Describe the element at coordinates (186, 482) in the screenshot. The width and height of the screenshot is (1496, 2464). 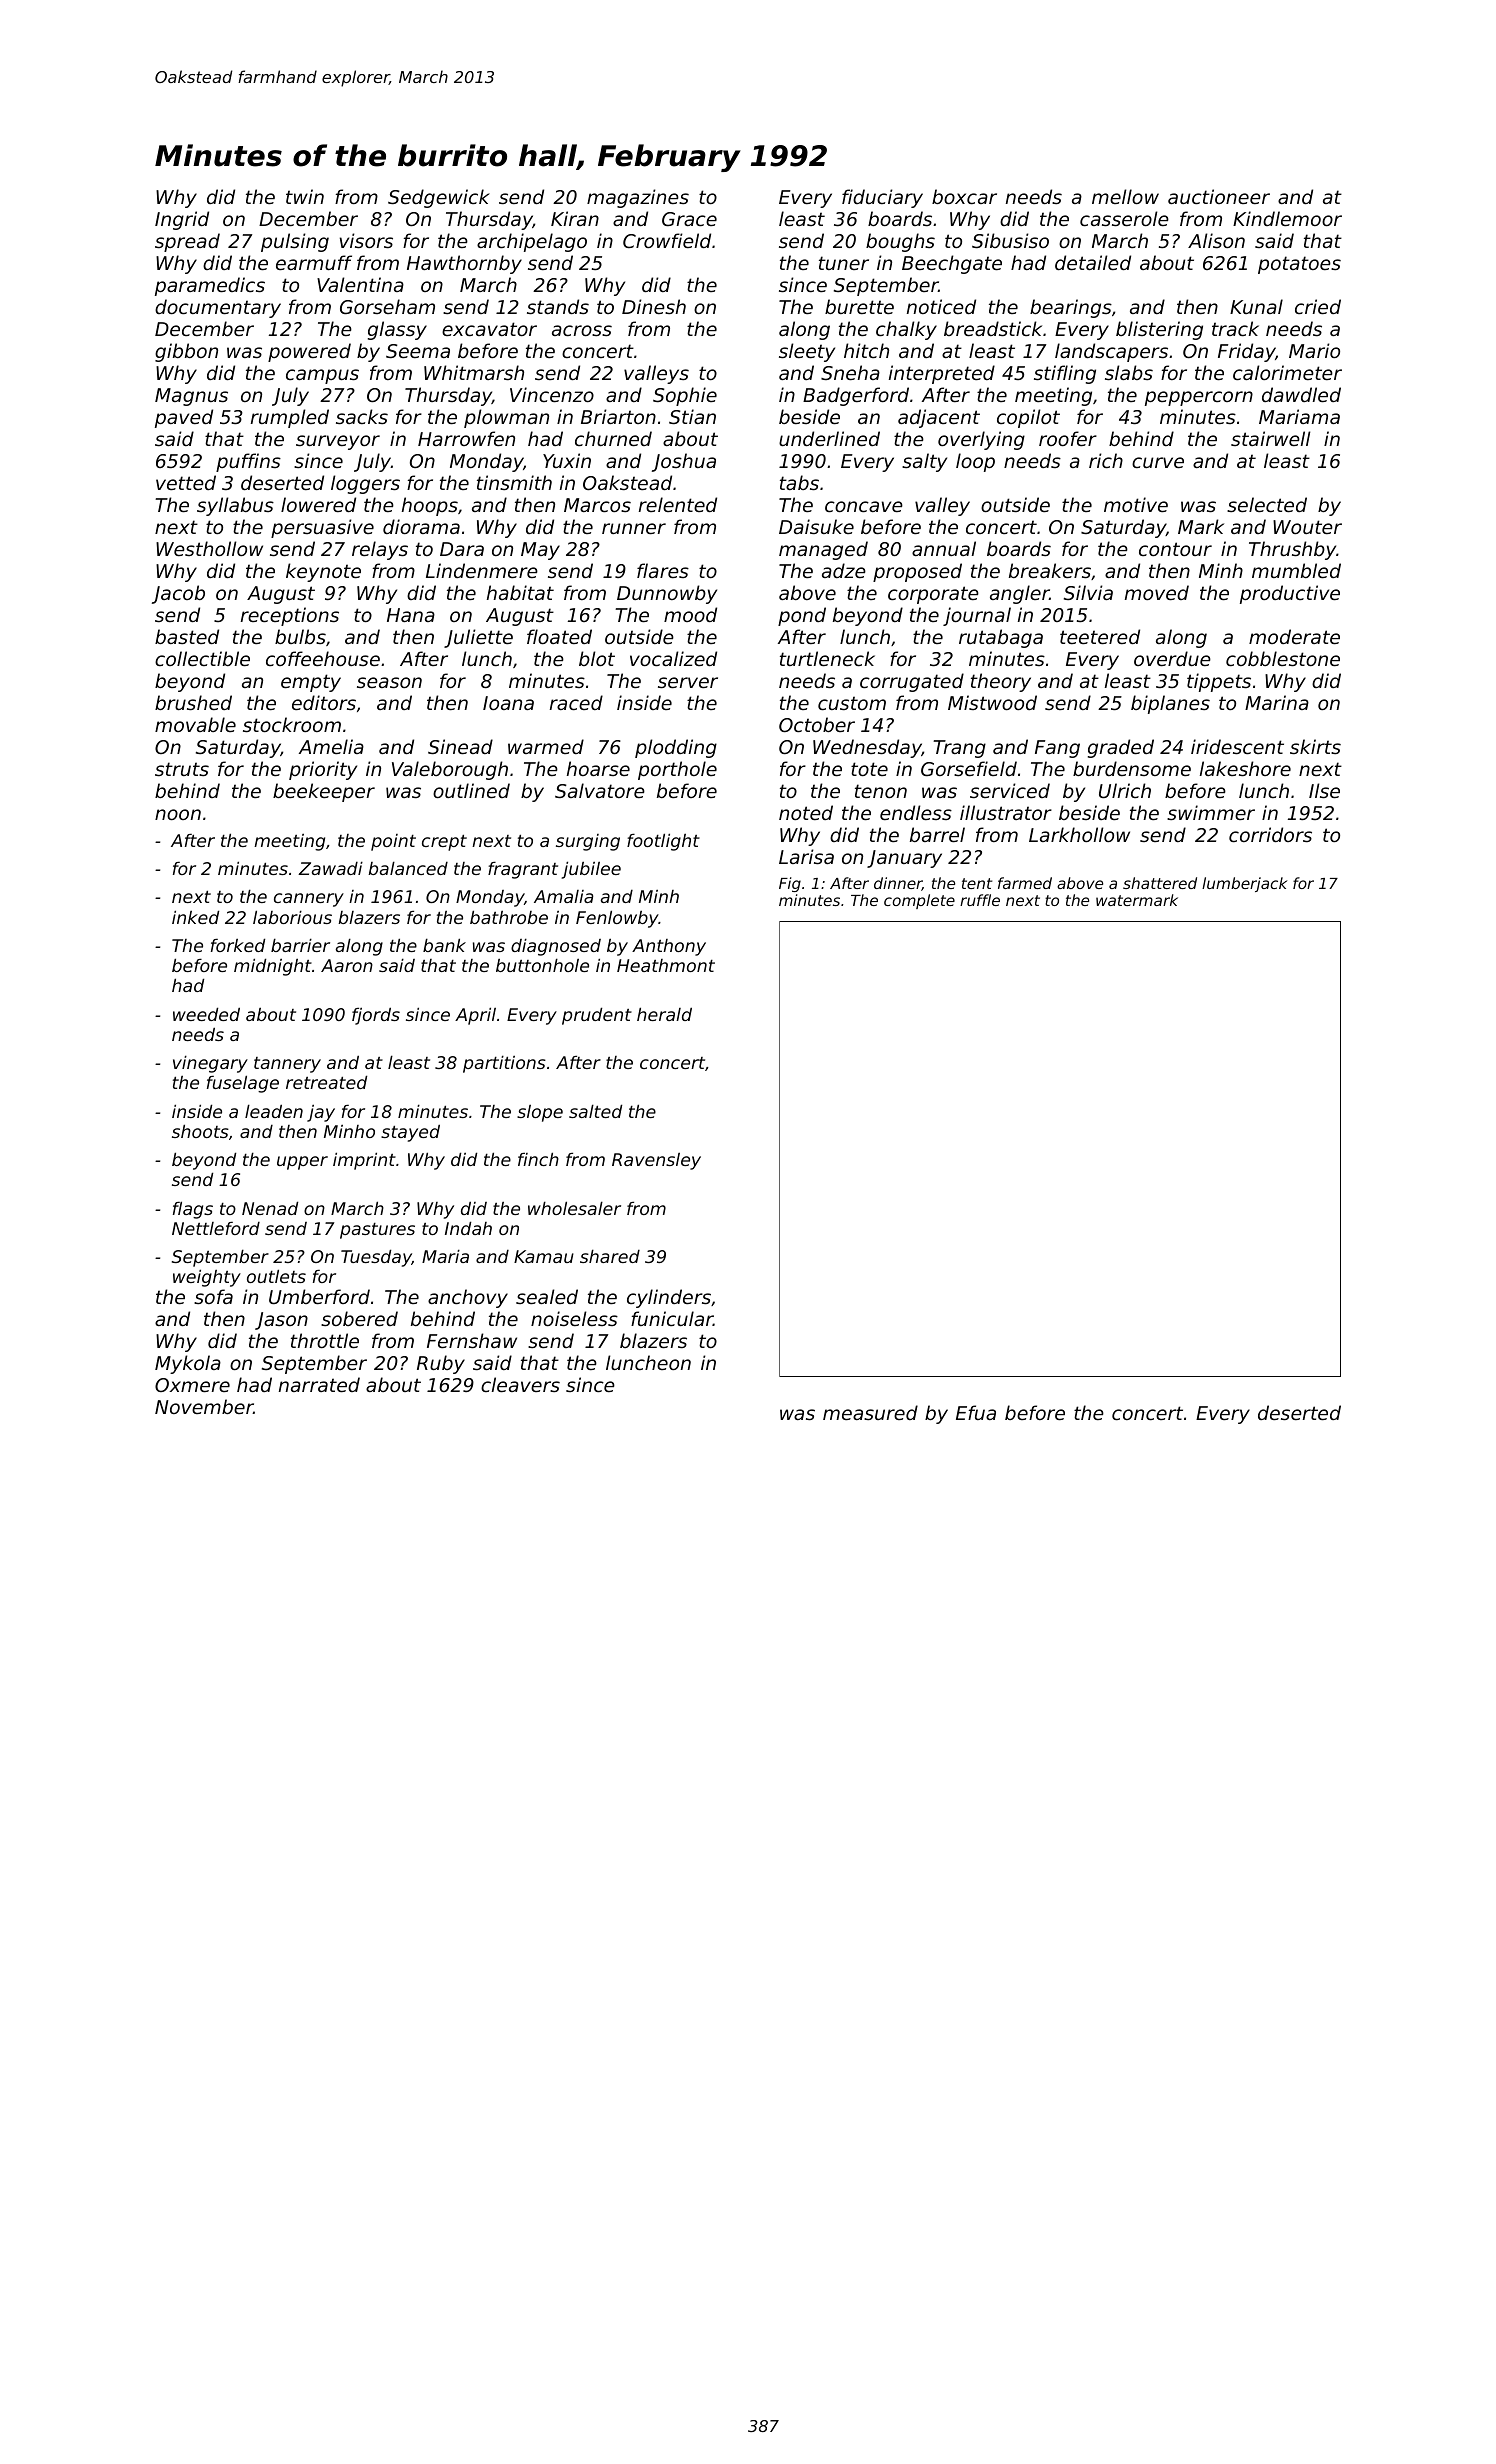
I see `vetted` at that location.
